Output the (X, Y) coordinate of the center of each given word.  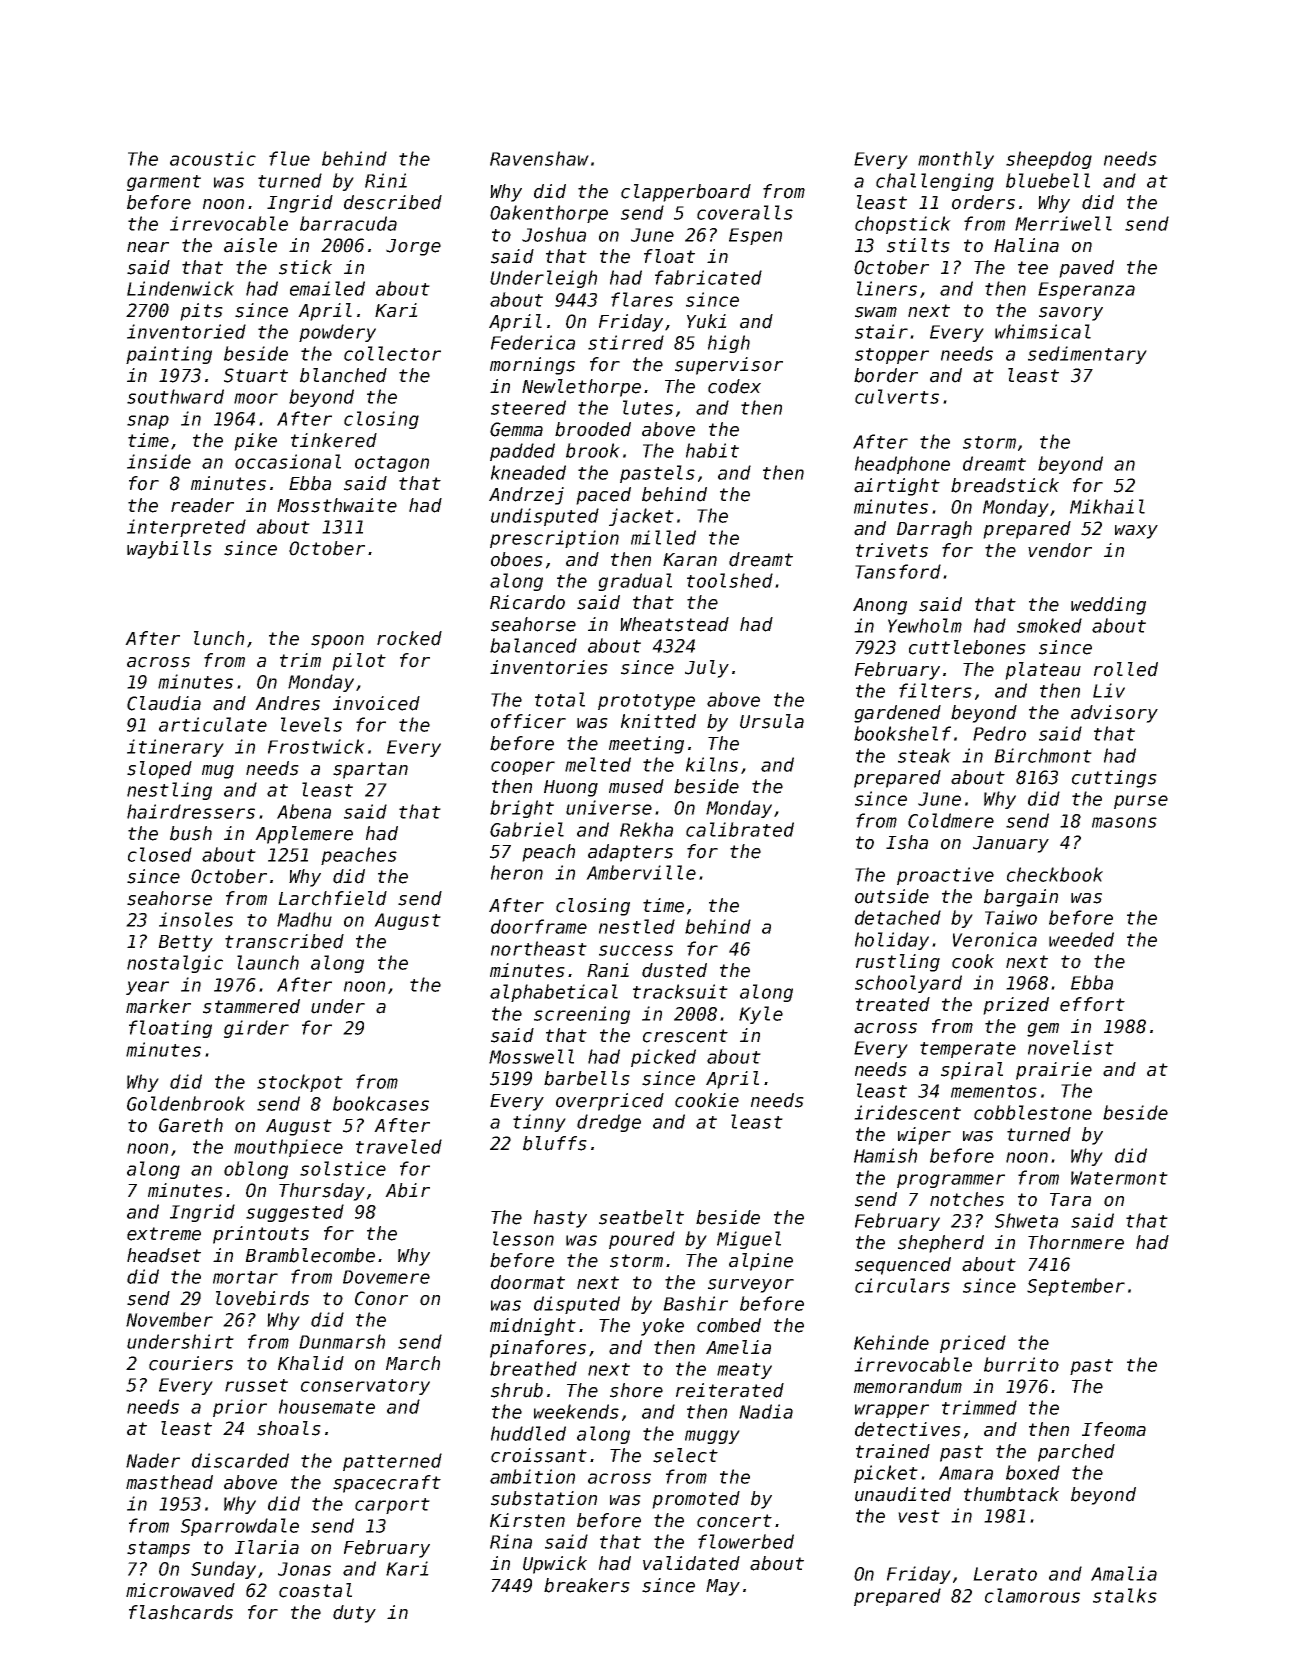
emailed (327, 288)
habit (712, 450)
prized (1016, 1006)
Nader (153, 1460)
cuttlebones (967, 647)
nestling (169, 791)
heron (517, 872)
